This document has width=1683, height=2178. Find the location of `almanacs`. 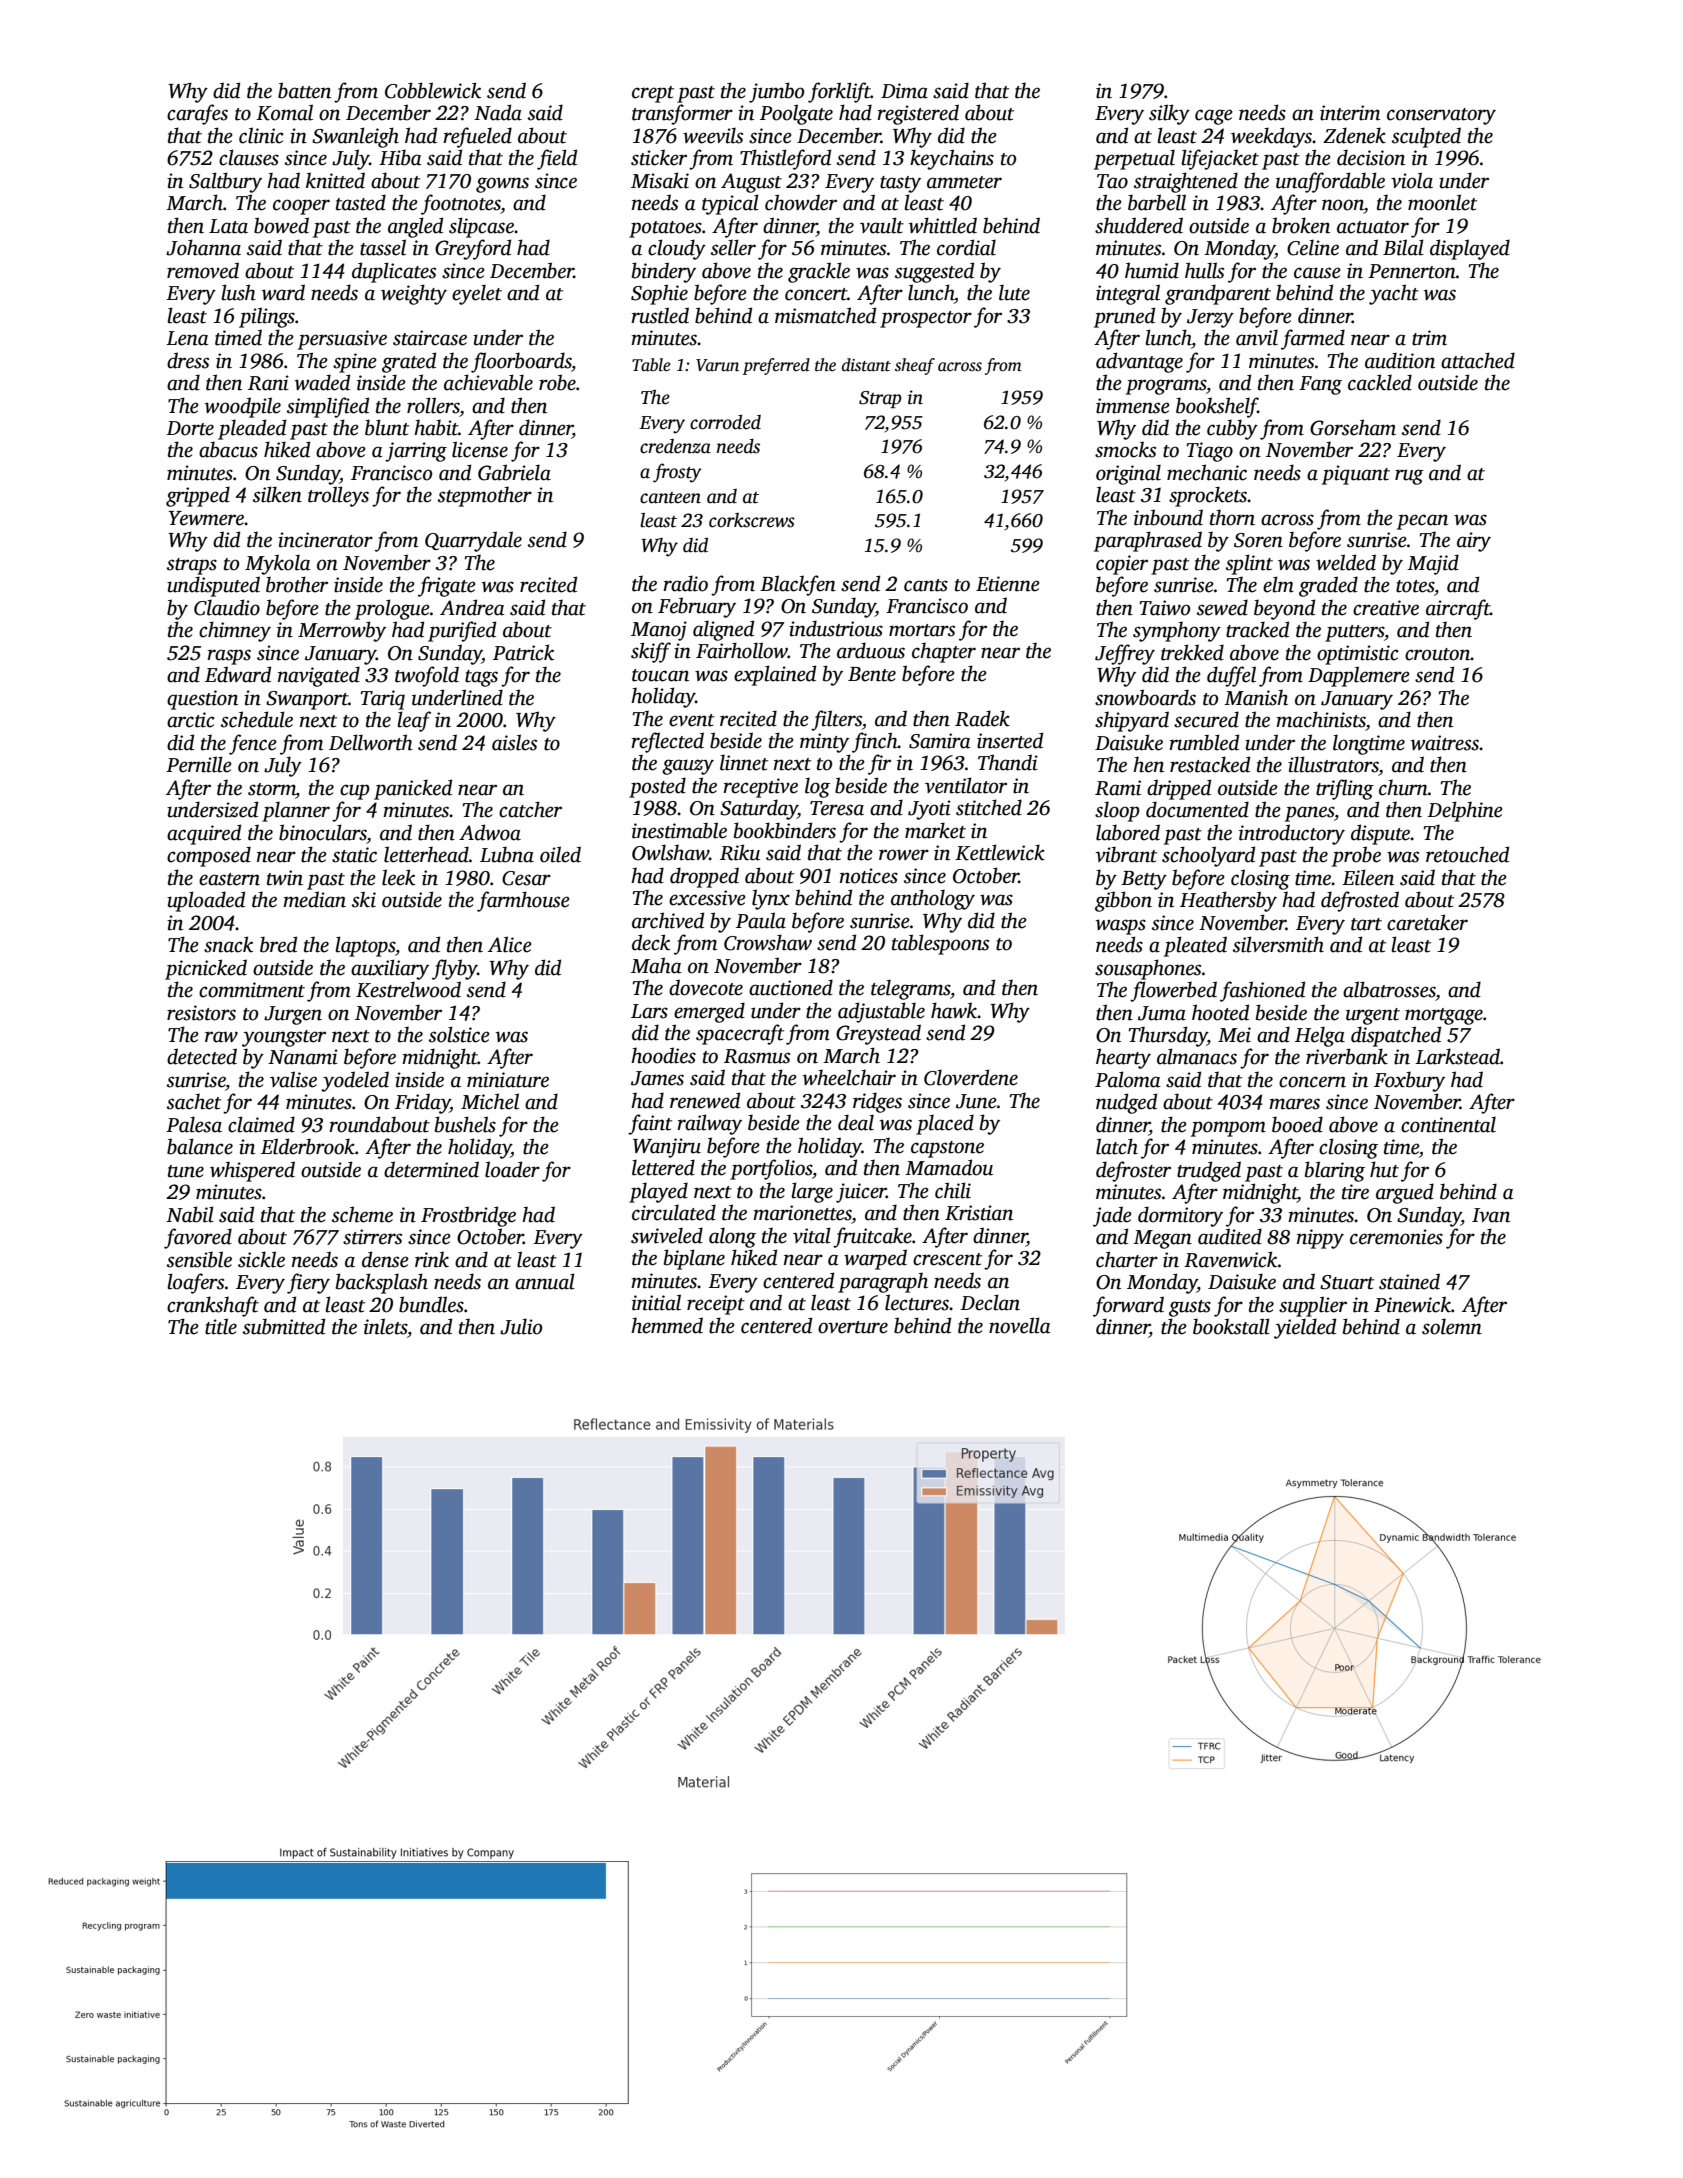

almanacs is located at coordinates (1197, 1056).
